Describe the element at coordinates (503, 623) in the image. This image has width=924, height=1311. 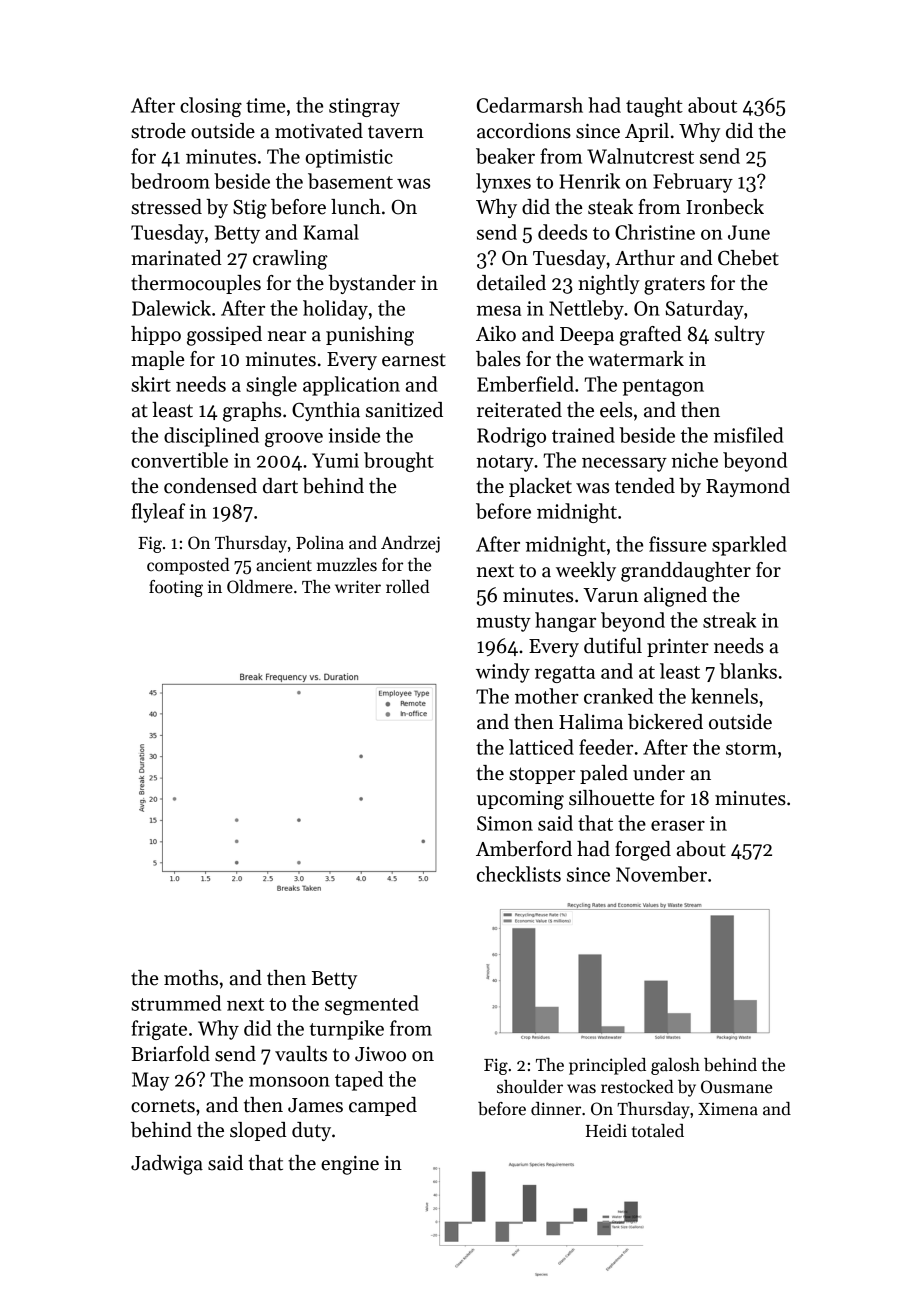
I see `musty` at that location.
